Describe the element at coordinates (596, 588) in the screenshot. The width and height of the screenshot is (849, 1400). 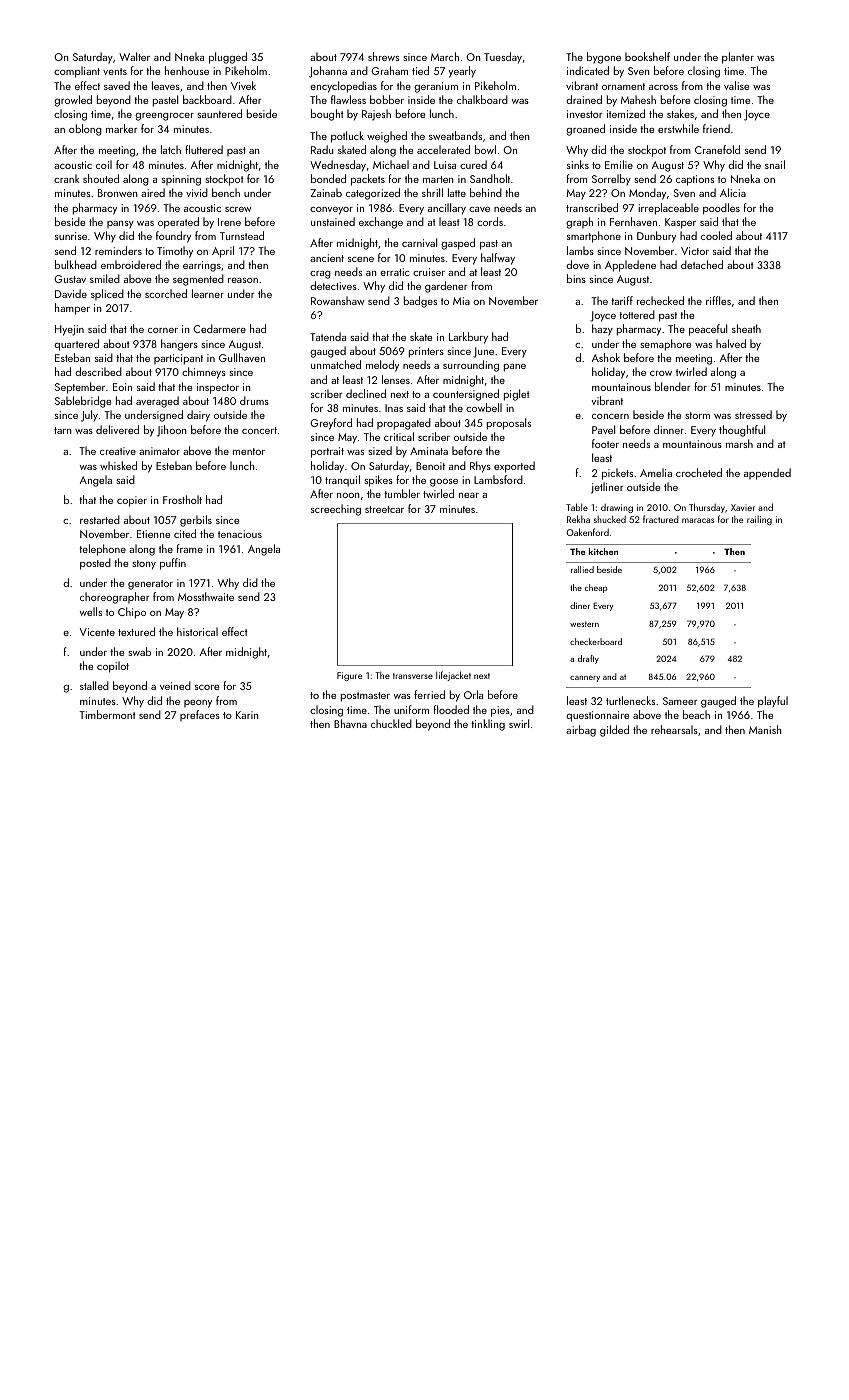
I see `cheap` at that location.
